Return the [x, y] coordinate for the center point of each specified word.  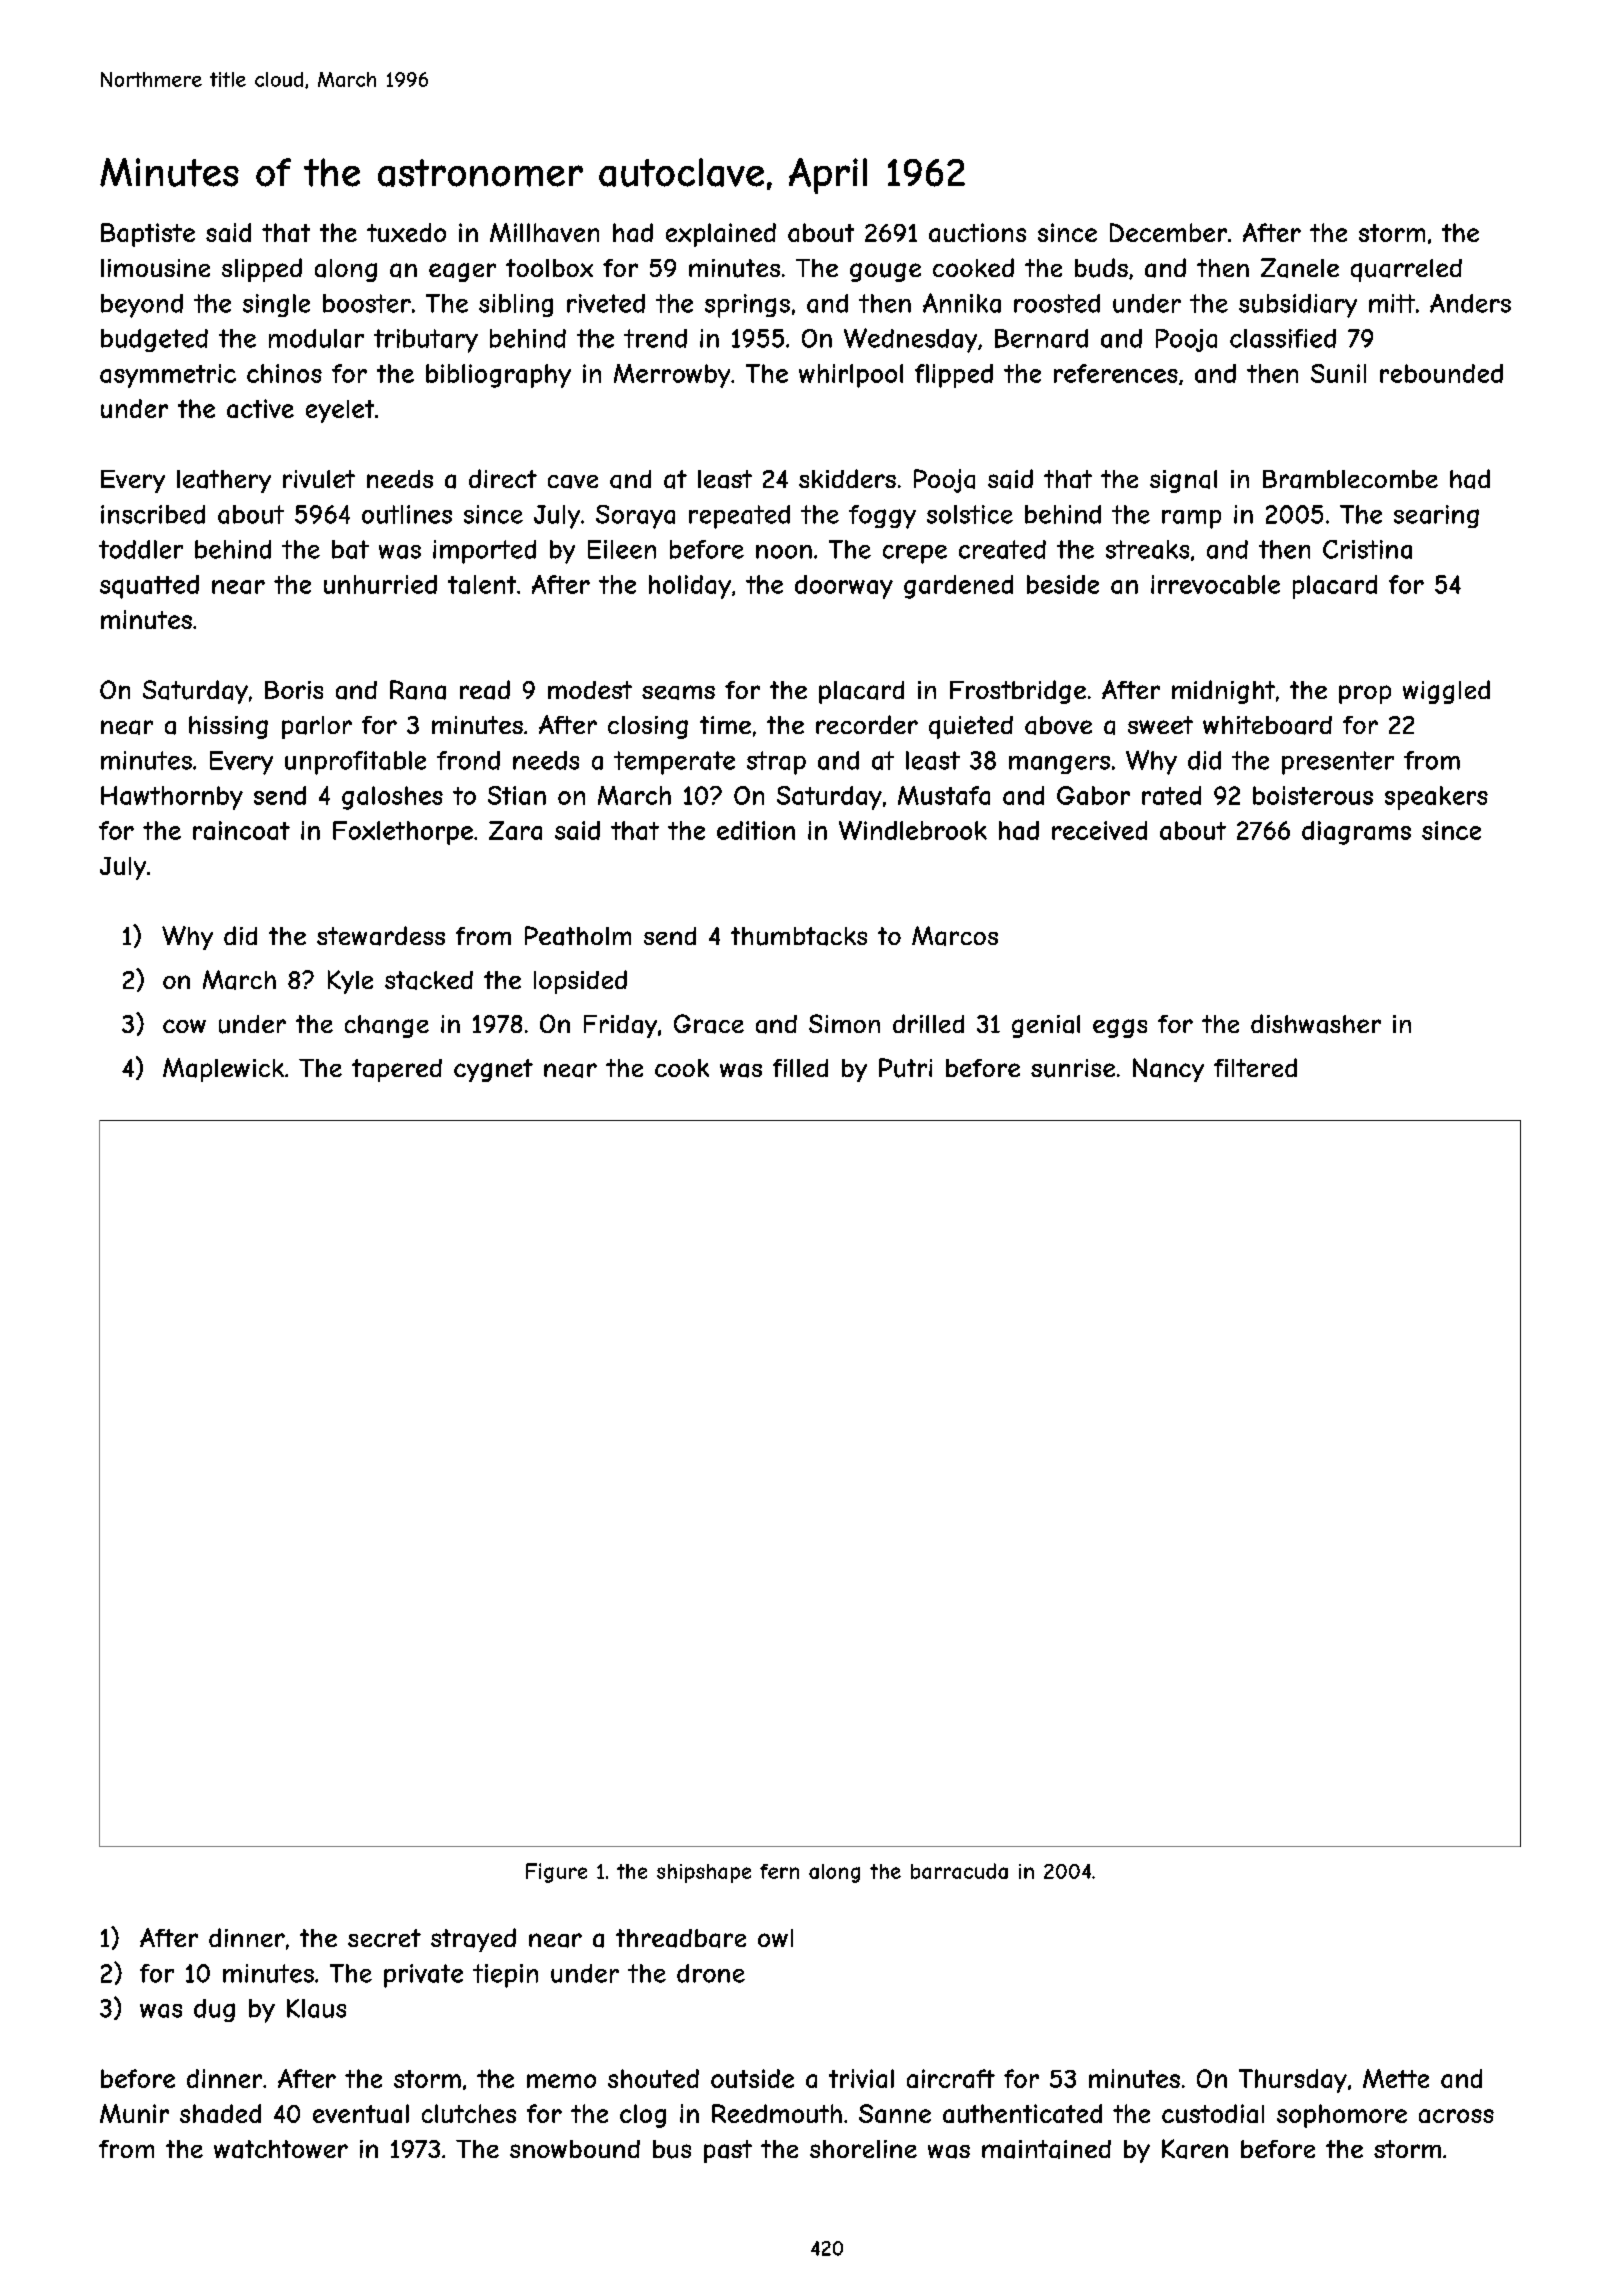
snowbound [575, 2149]
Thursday [1293, 2081]
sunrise [1073, 1068]
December [1168, 232]
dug [214, 2010]
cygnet [493, 1070]
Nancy [1168, 1070]
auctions [977, 232]
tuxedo [406, 232]
